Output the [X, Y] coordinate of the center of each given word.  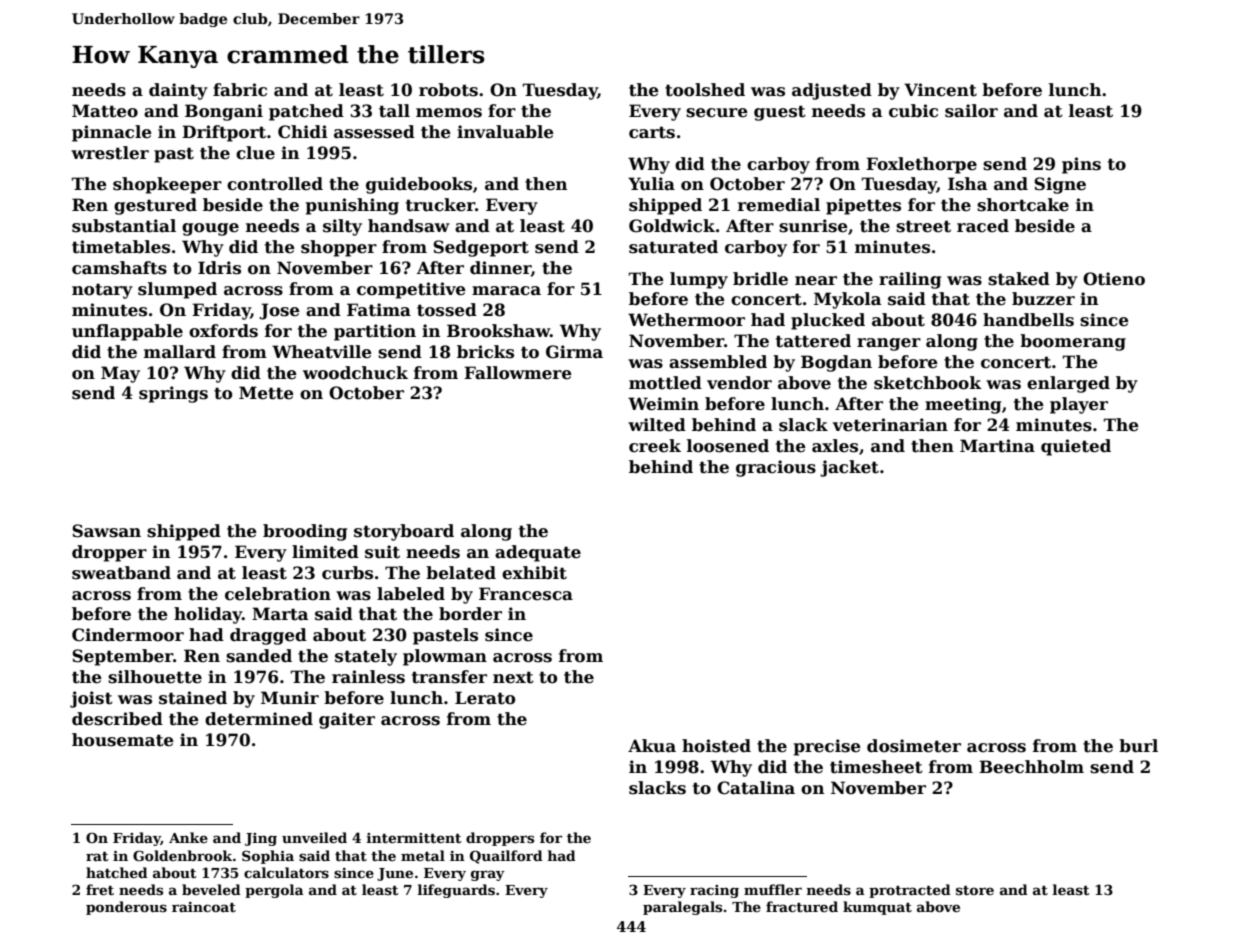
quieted [1076, 447]
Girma [574, 352]
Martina [997, 446]
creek [655, 446]
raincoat [204, 907]
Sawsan [106, 531]
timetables [121, 247]
